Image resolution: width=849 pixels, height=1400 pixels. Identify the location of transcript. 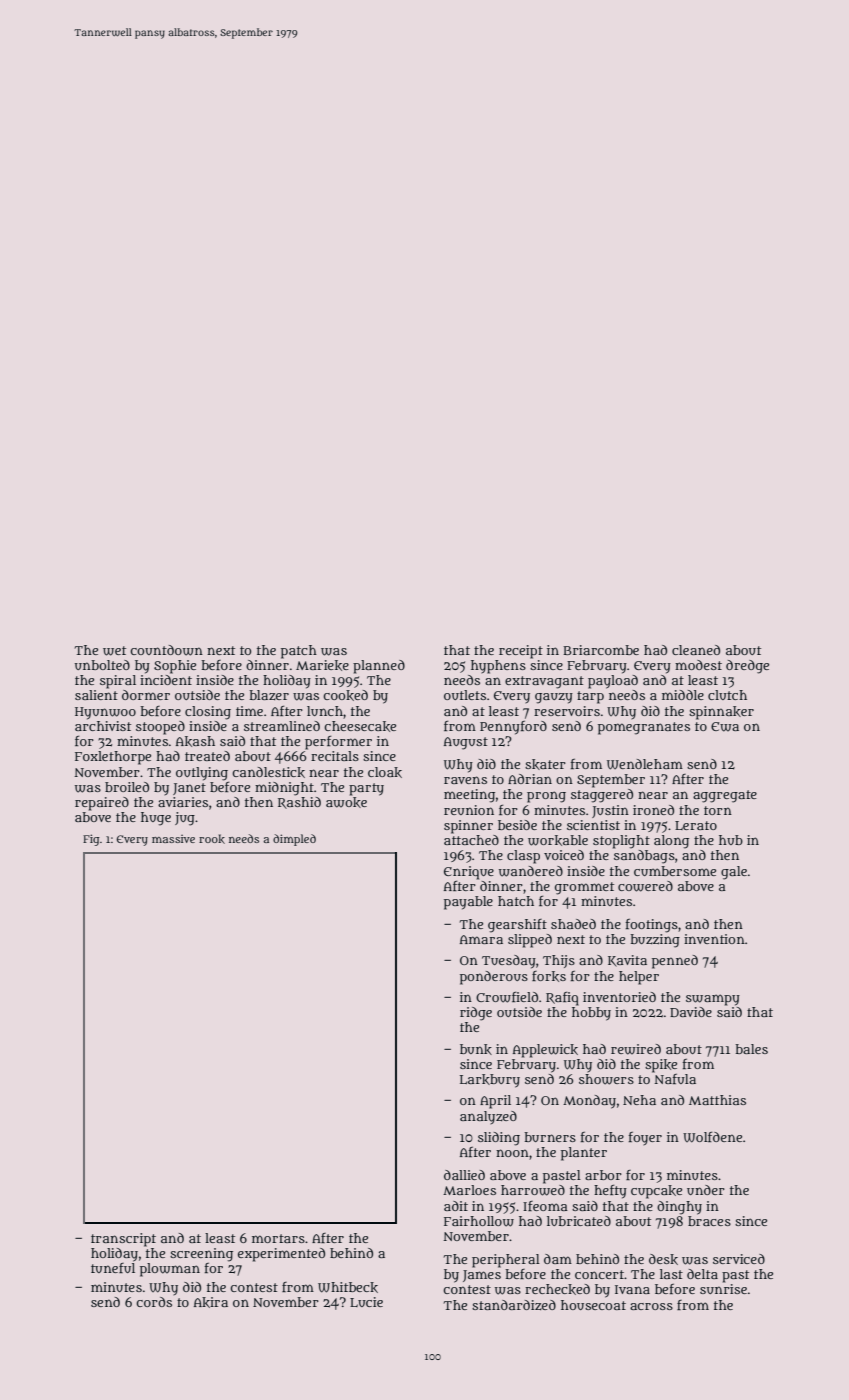
(123, 1240).
